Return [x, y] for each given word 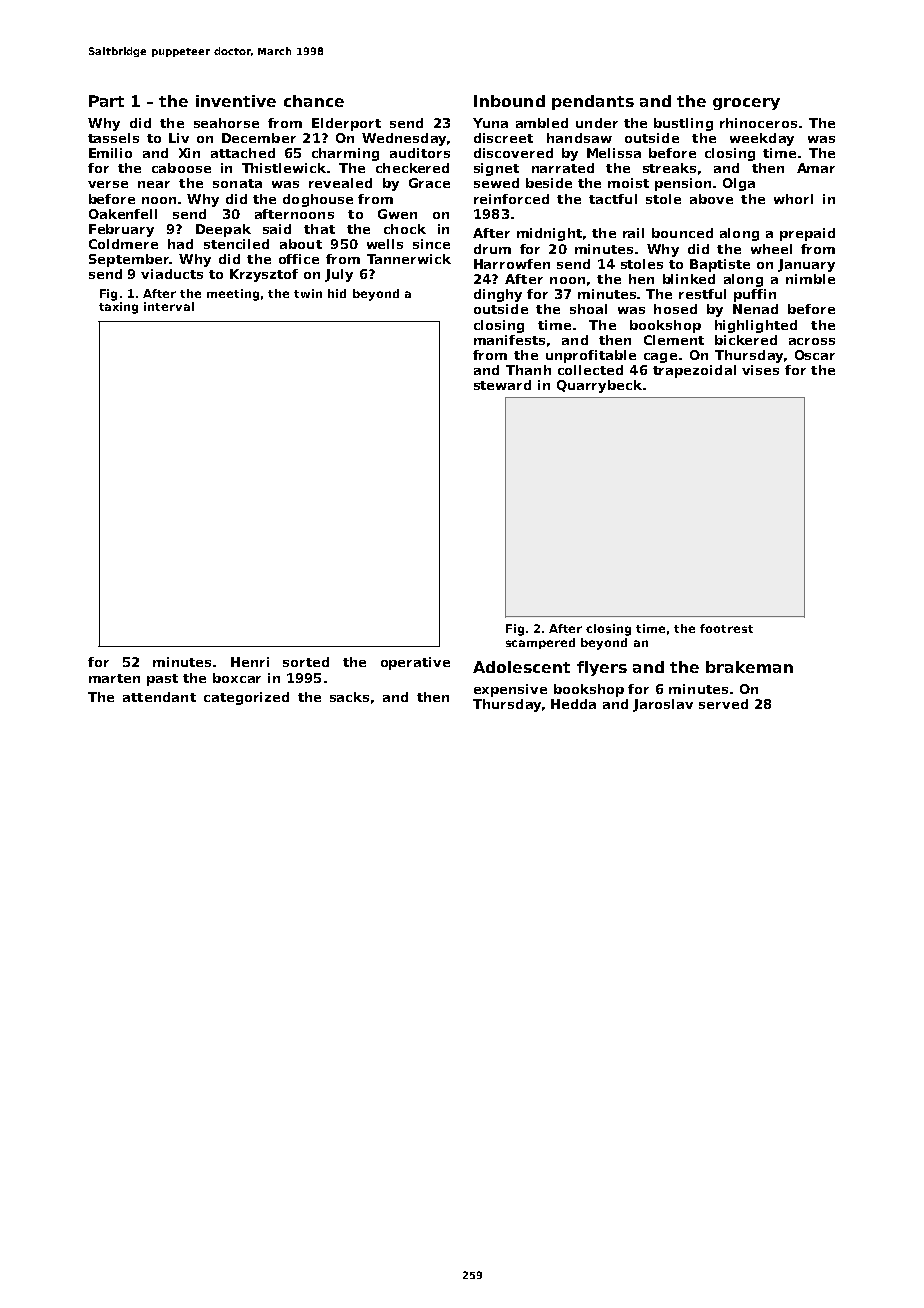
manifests [509, 340]
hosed [675, 309]
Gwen [397, 214]
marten [114, 678]
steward [502, 385]
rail [633, 233]
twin [308, 293]
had [180, 244]
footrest [726, 628]
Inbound [509, 101]
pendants [593, 102]
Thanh [528, 370]
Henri [250, 662]
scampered [540, 643]
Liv [179, 138]
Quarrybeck [599, 386]
